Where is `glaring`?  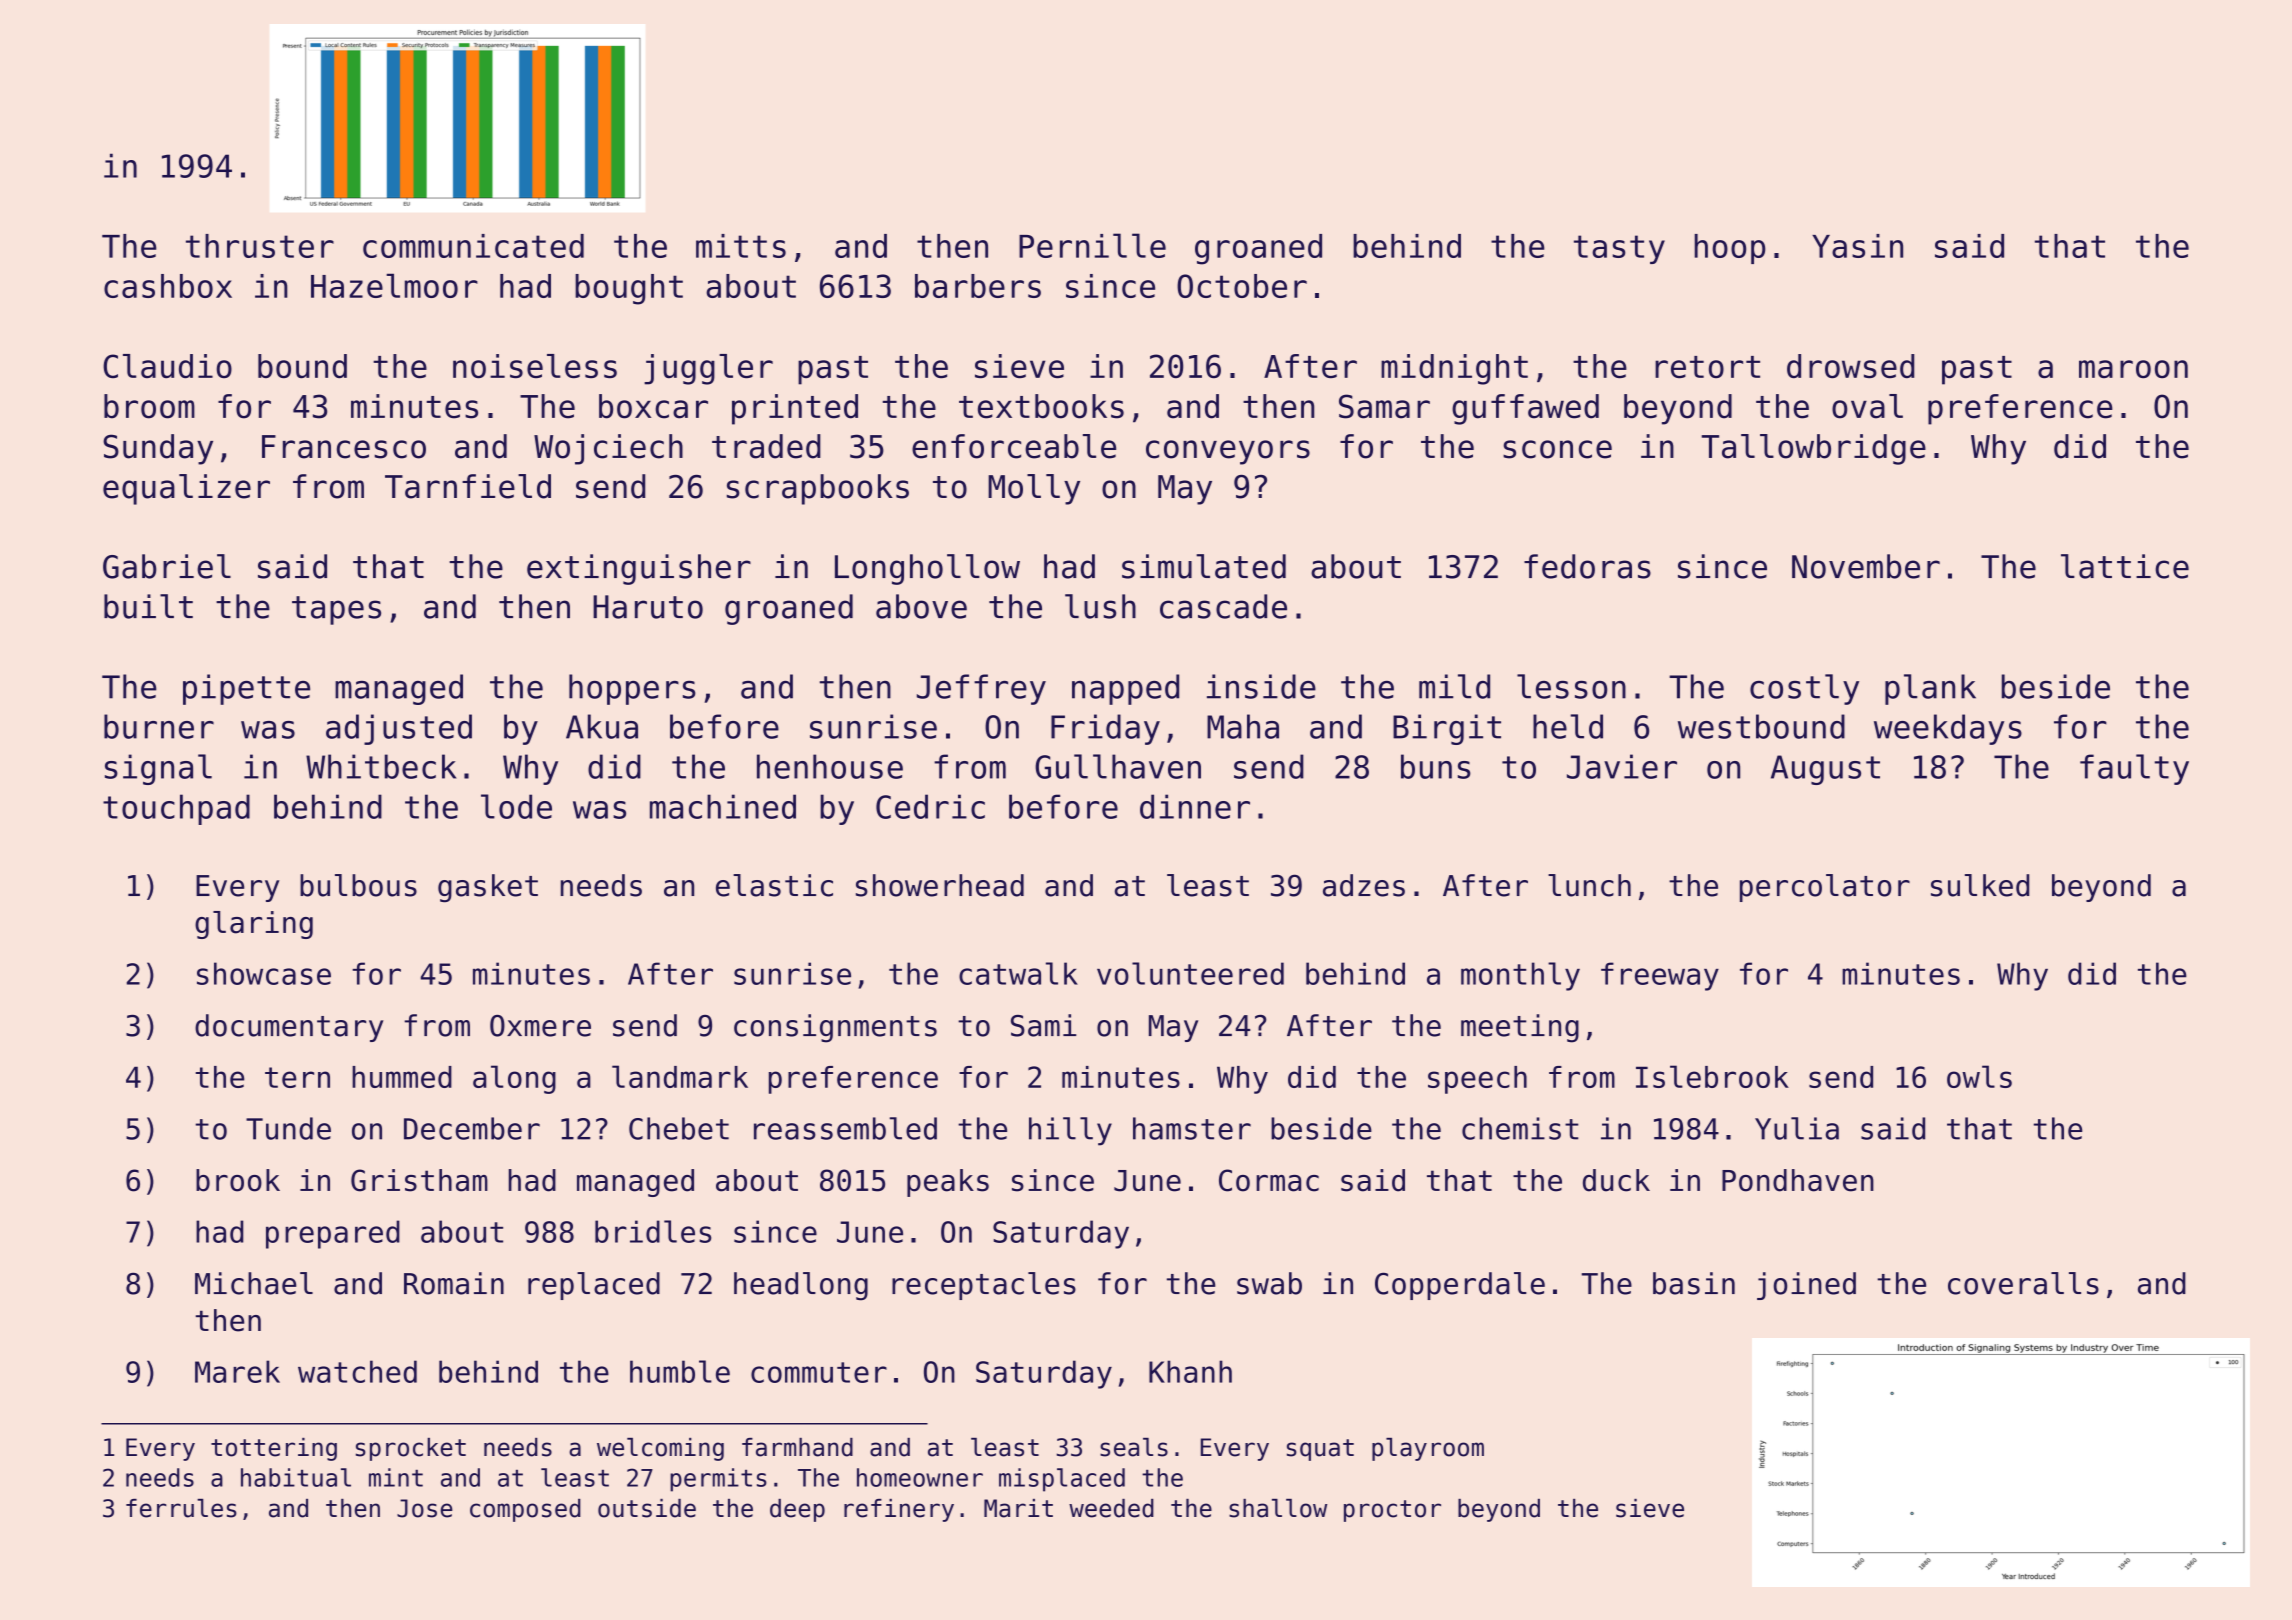
glaring is located at coordinates (254, 925).
